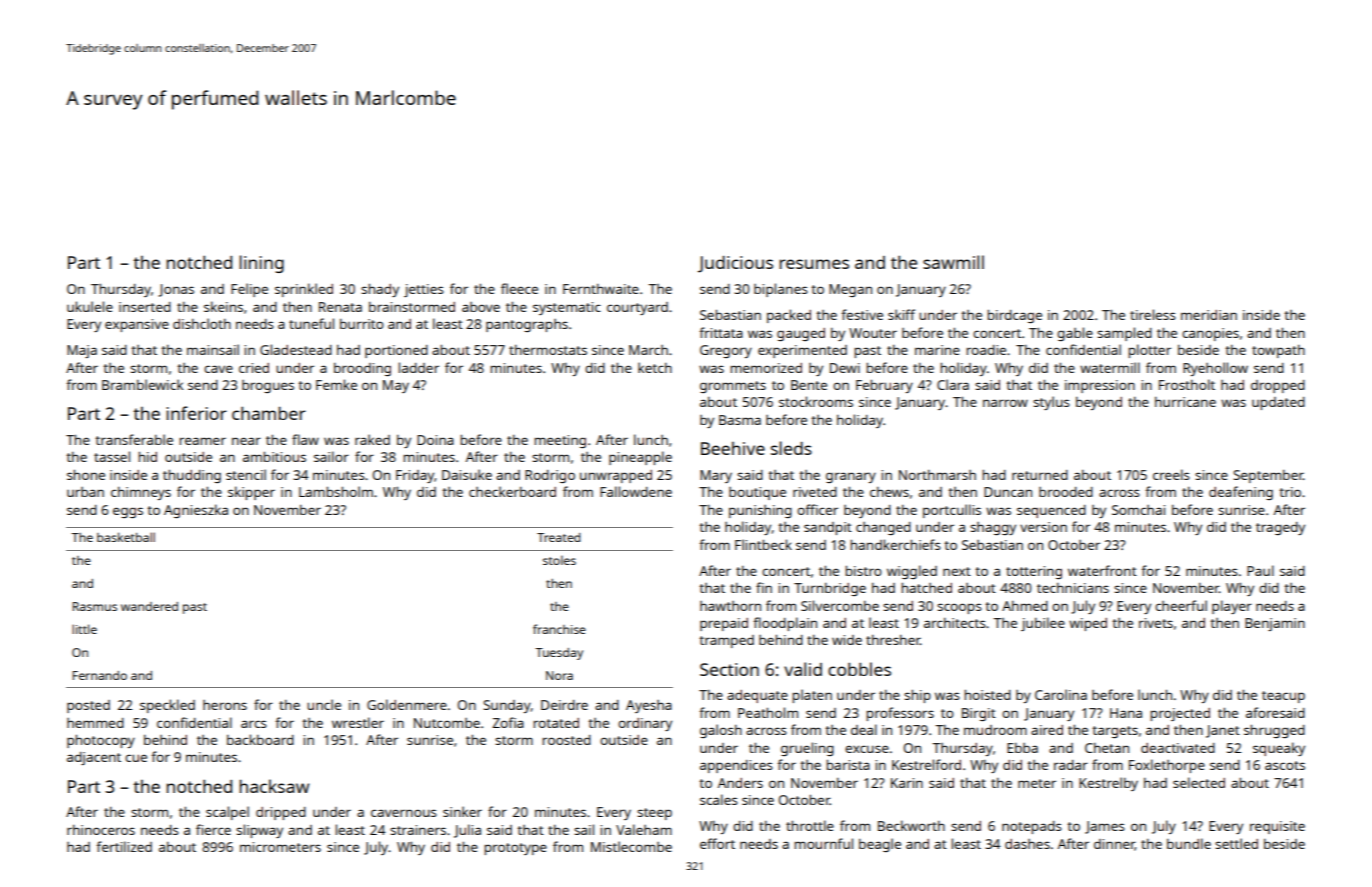 The image size is (1372, 887). Describe the element at coordinates (559, 629) in the page. I see `franchise` at that location.
